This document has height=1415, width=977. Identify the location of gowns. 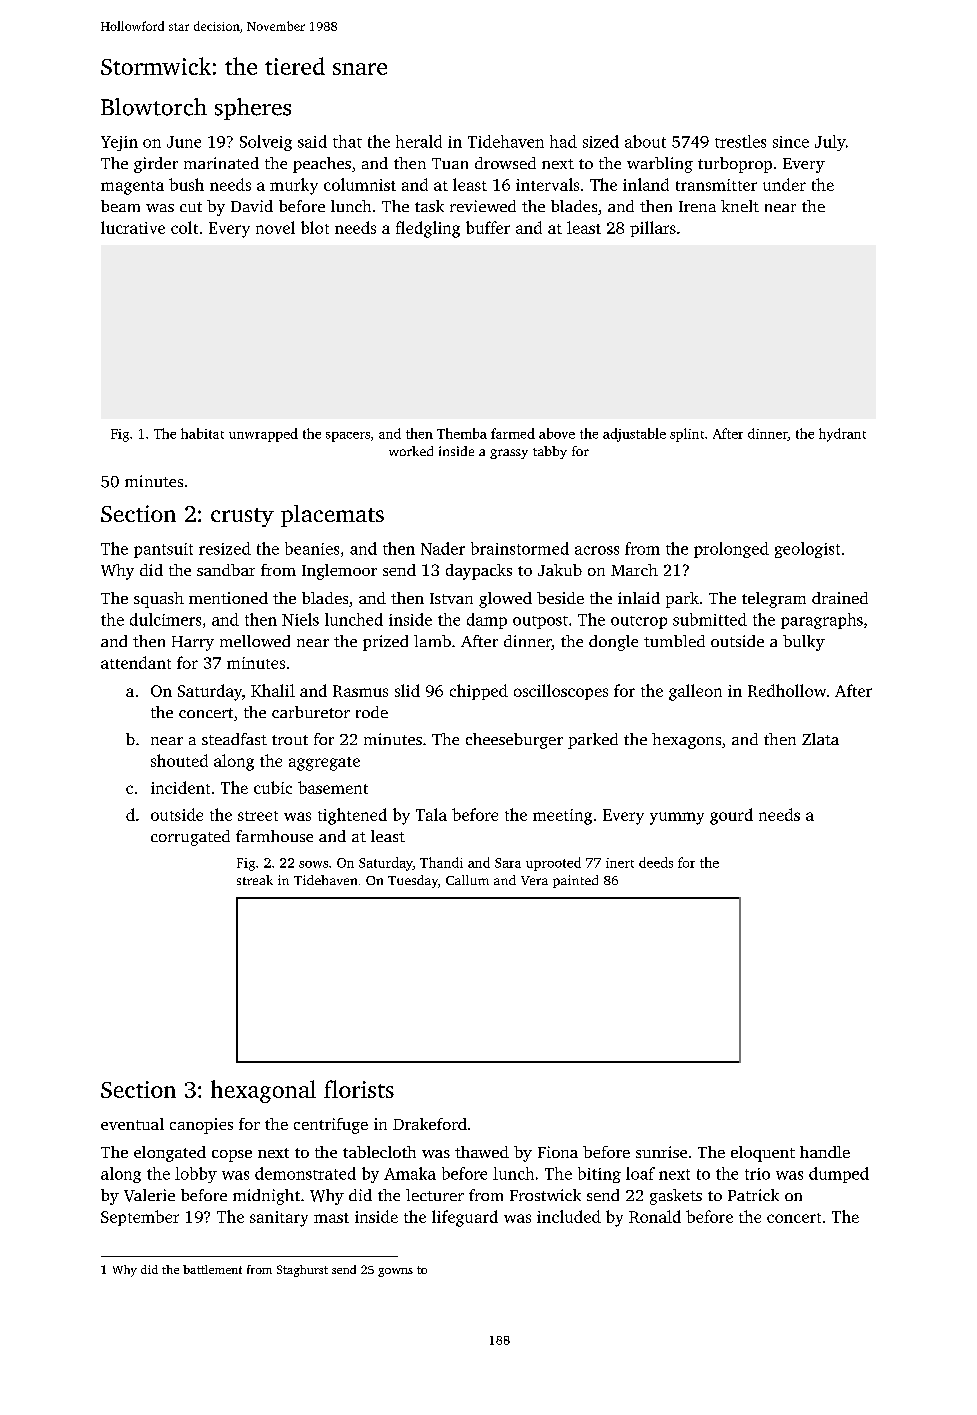
(395, 1272).
